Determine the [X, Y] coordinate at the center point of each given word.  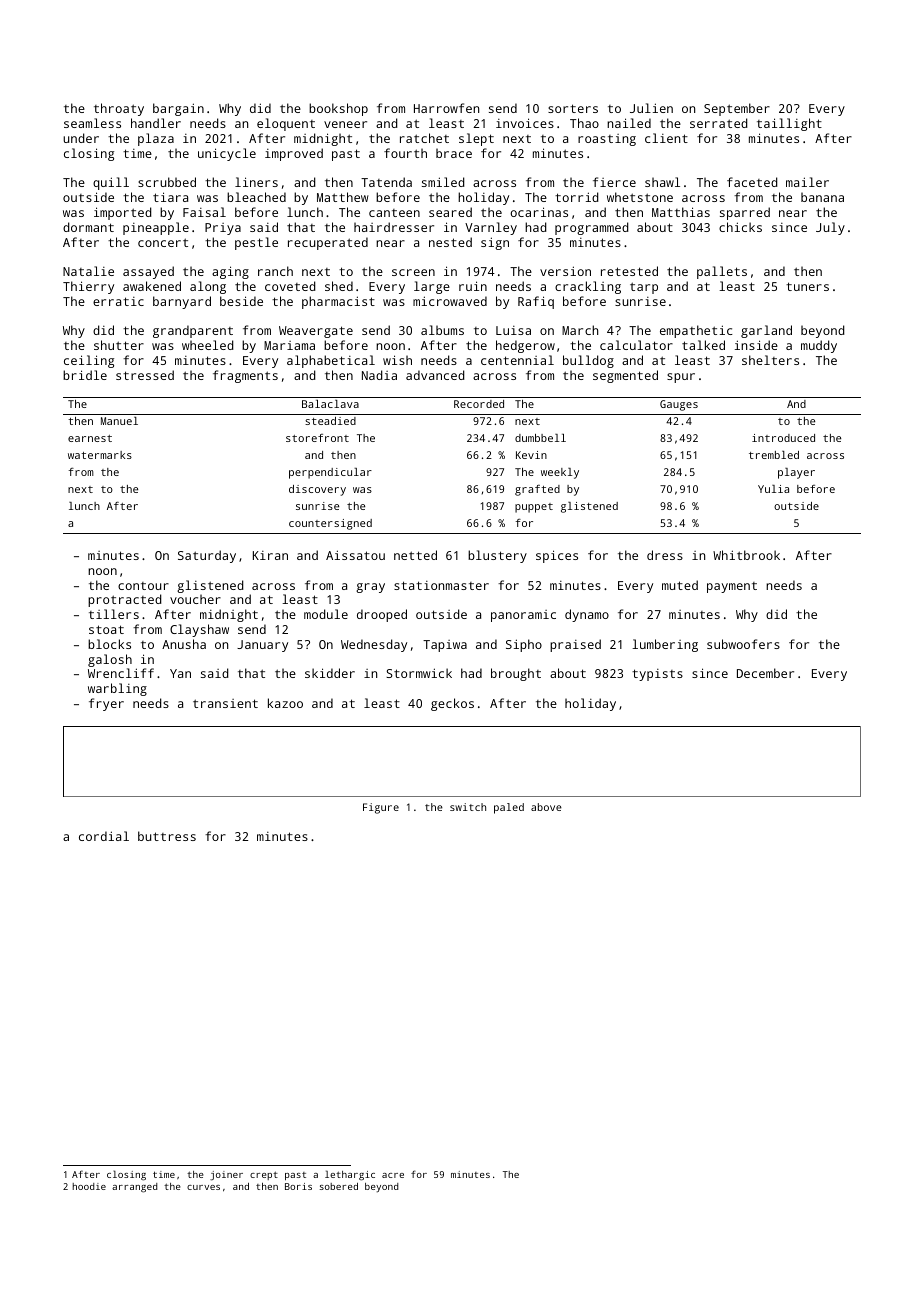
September [737, 109]
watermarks [100, 455]
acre [393, 1175]
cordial [104, 836]
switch [468, 807]
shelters [770, 360]
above [546, 807]
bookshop [338, 109]
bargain [178, 109]
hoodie [89, 1186]
